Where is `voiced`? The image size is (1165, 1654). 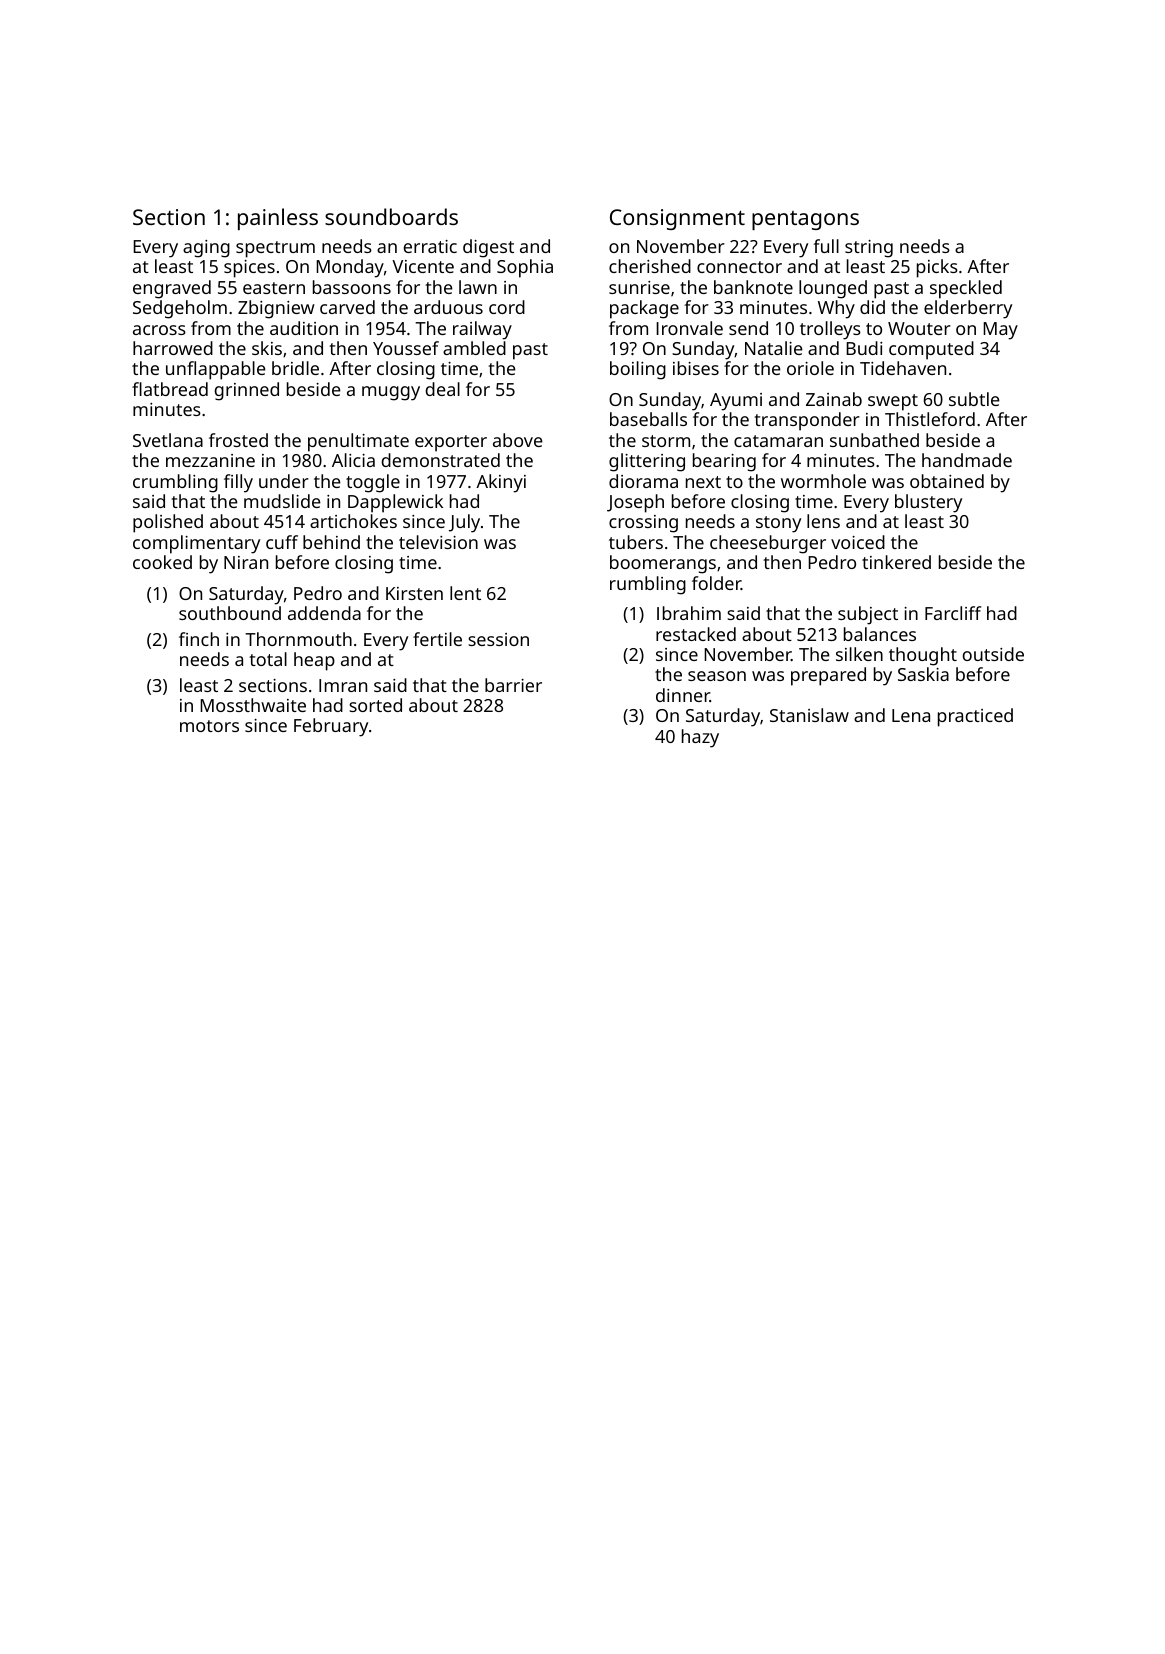
voiced is located at coordinates (858, 542).
